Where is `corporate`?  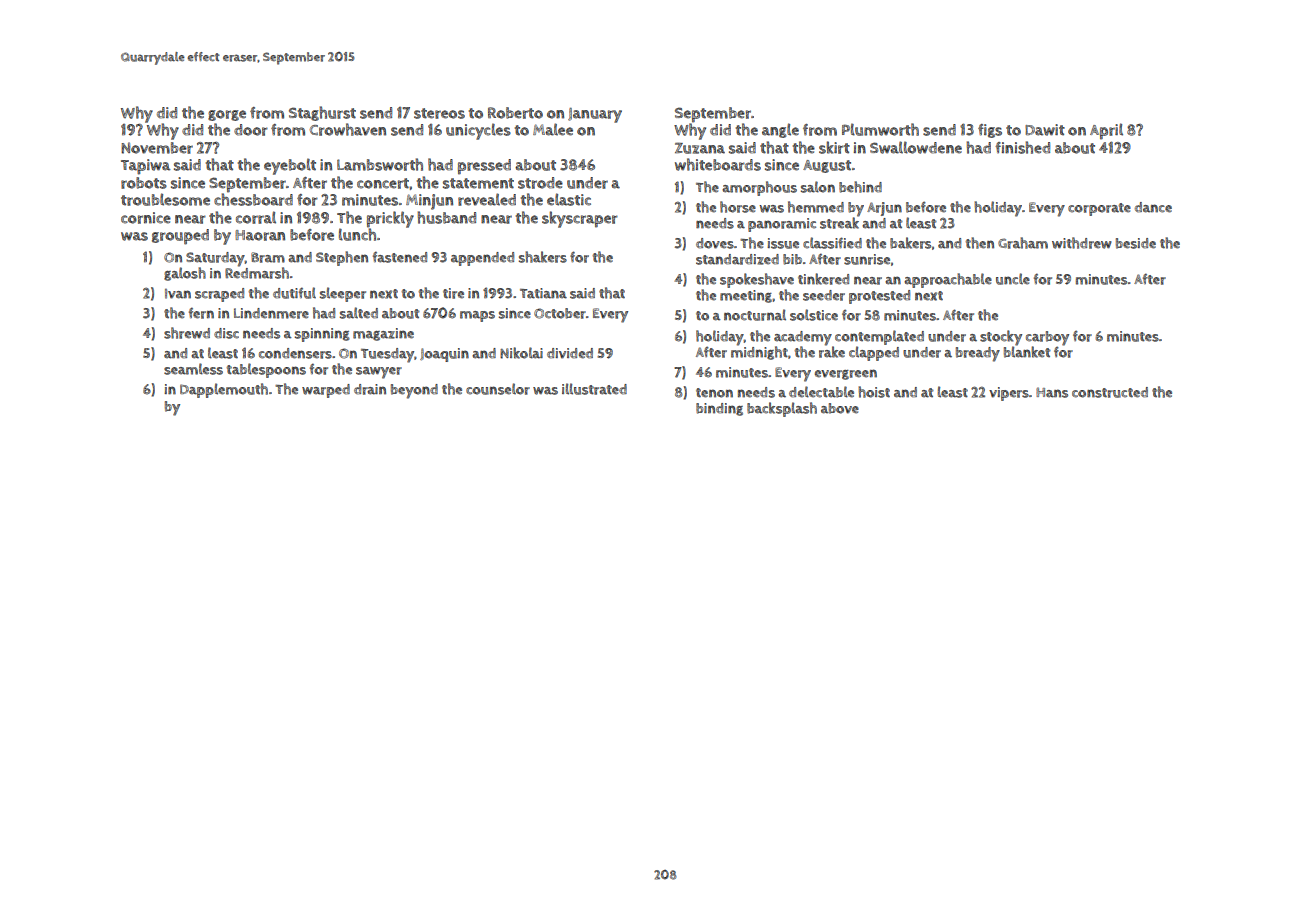
corporate is located at coordinates (1099, 209).
